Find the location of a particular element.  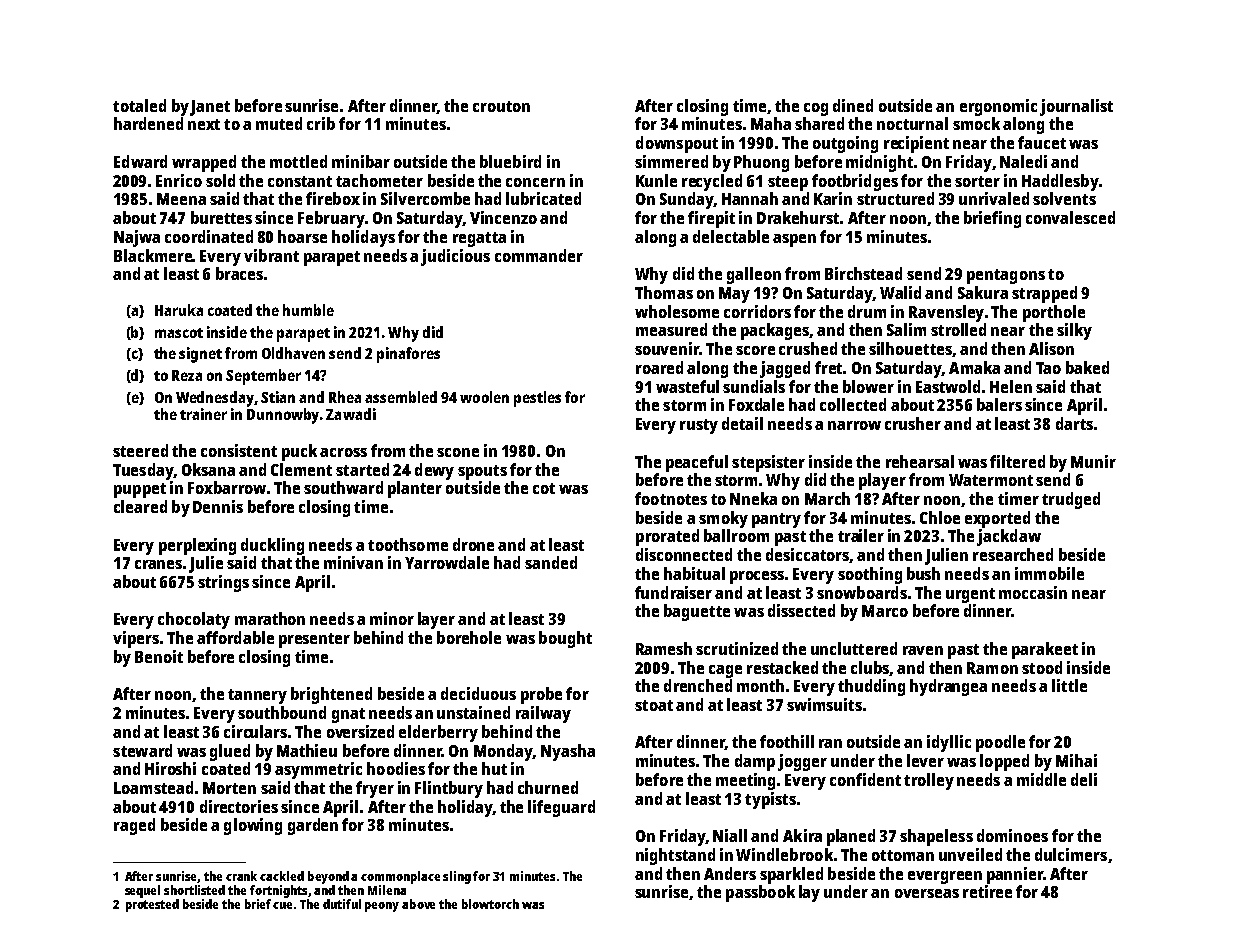

Helen is located at coordinates (1011, 386).
